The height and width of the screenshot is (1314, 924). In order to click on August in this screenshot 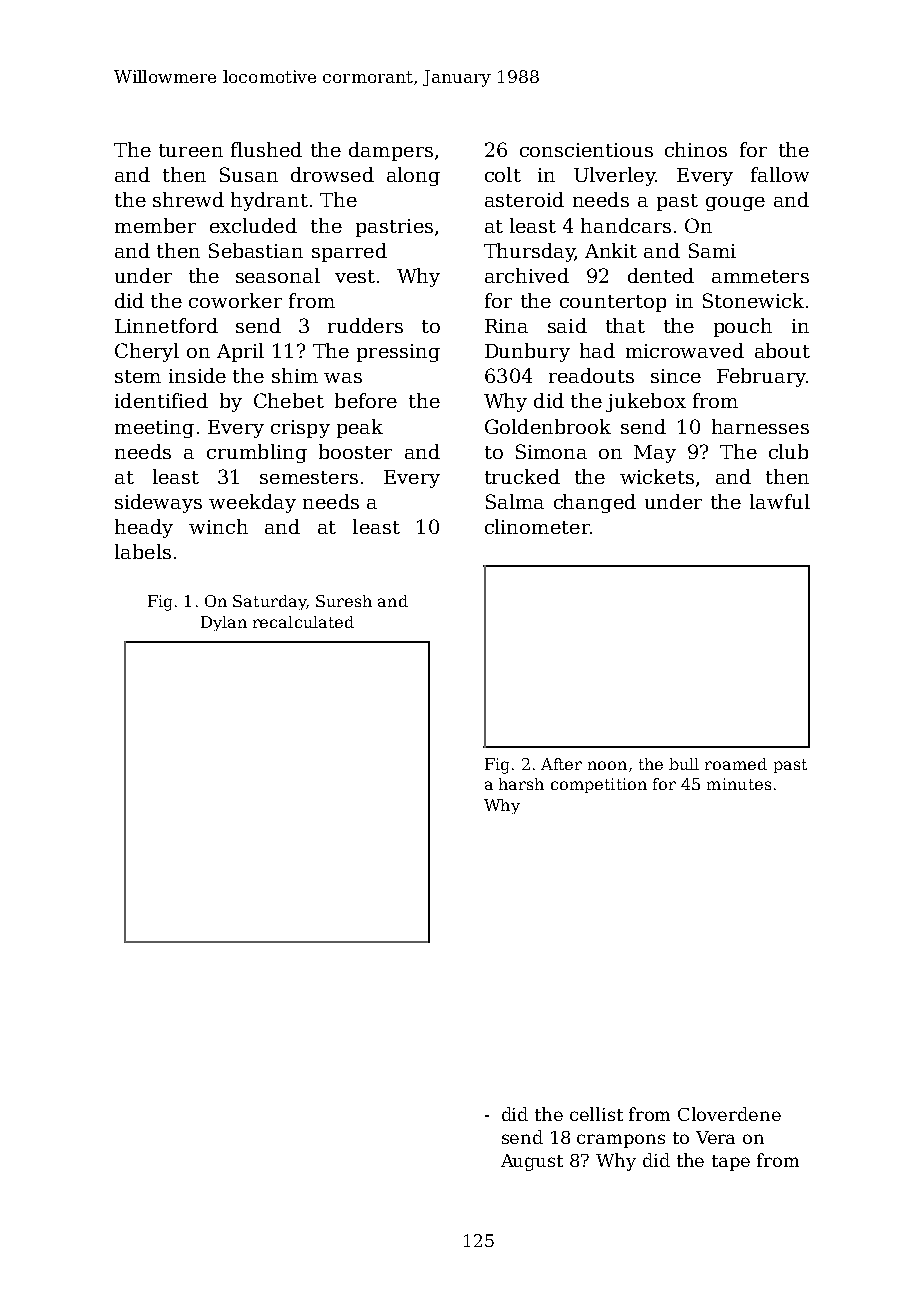, I will do `click(532, 1162)`.
